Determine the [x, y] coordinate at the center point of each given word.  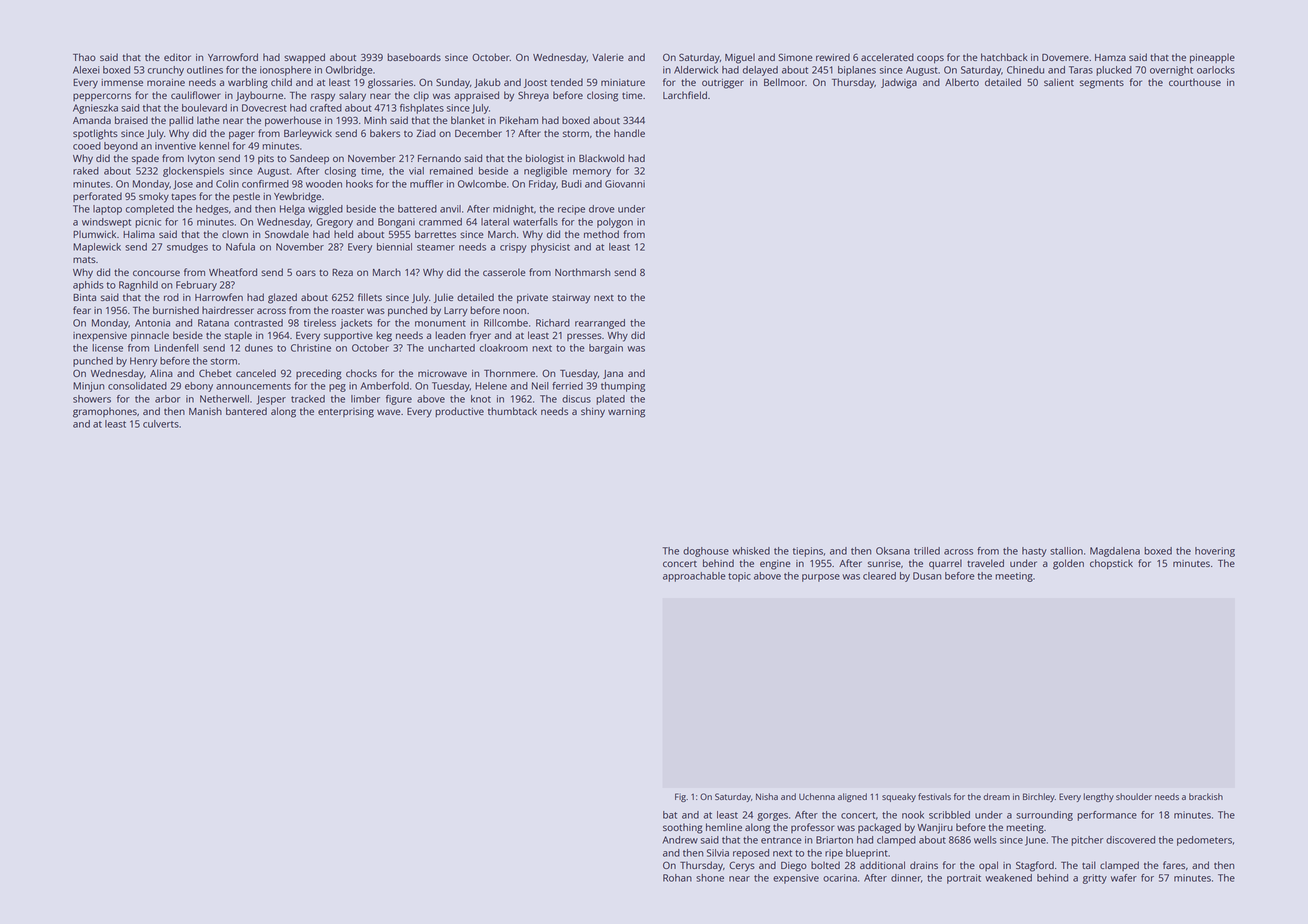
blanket [468, 120]
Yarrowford [233, 57]
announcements [253, 386]
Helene [491, 386]
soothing [683, 828]
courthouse [1195, 82]
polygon [615, 223]
